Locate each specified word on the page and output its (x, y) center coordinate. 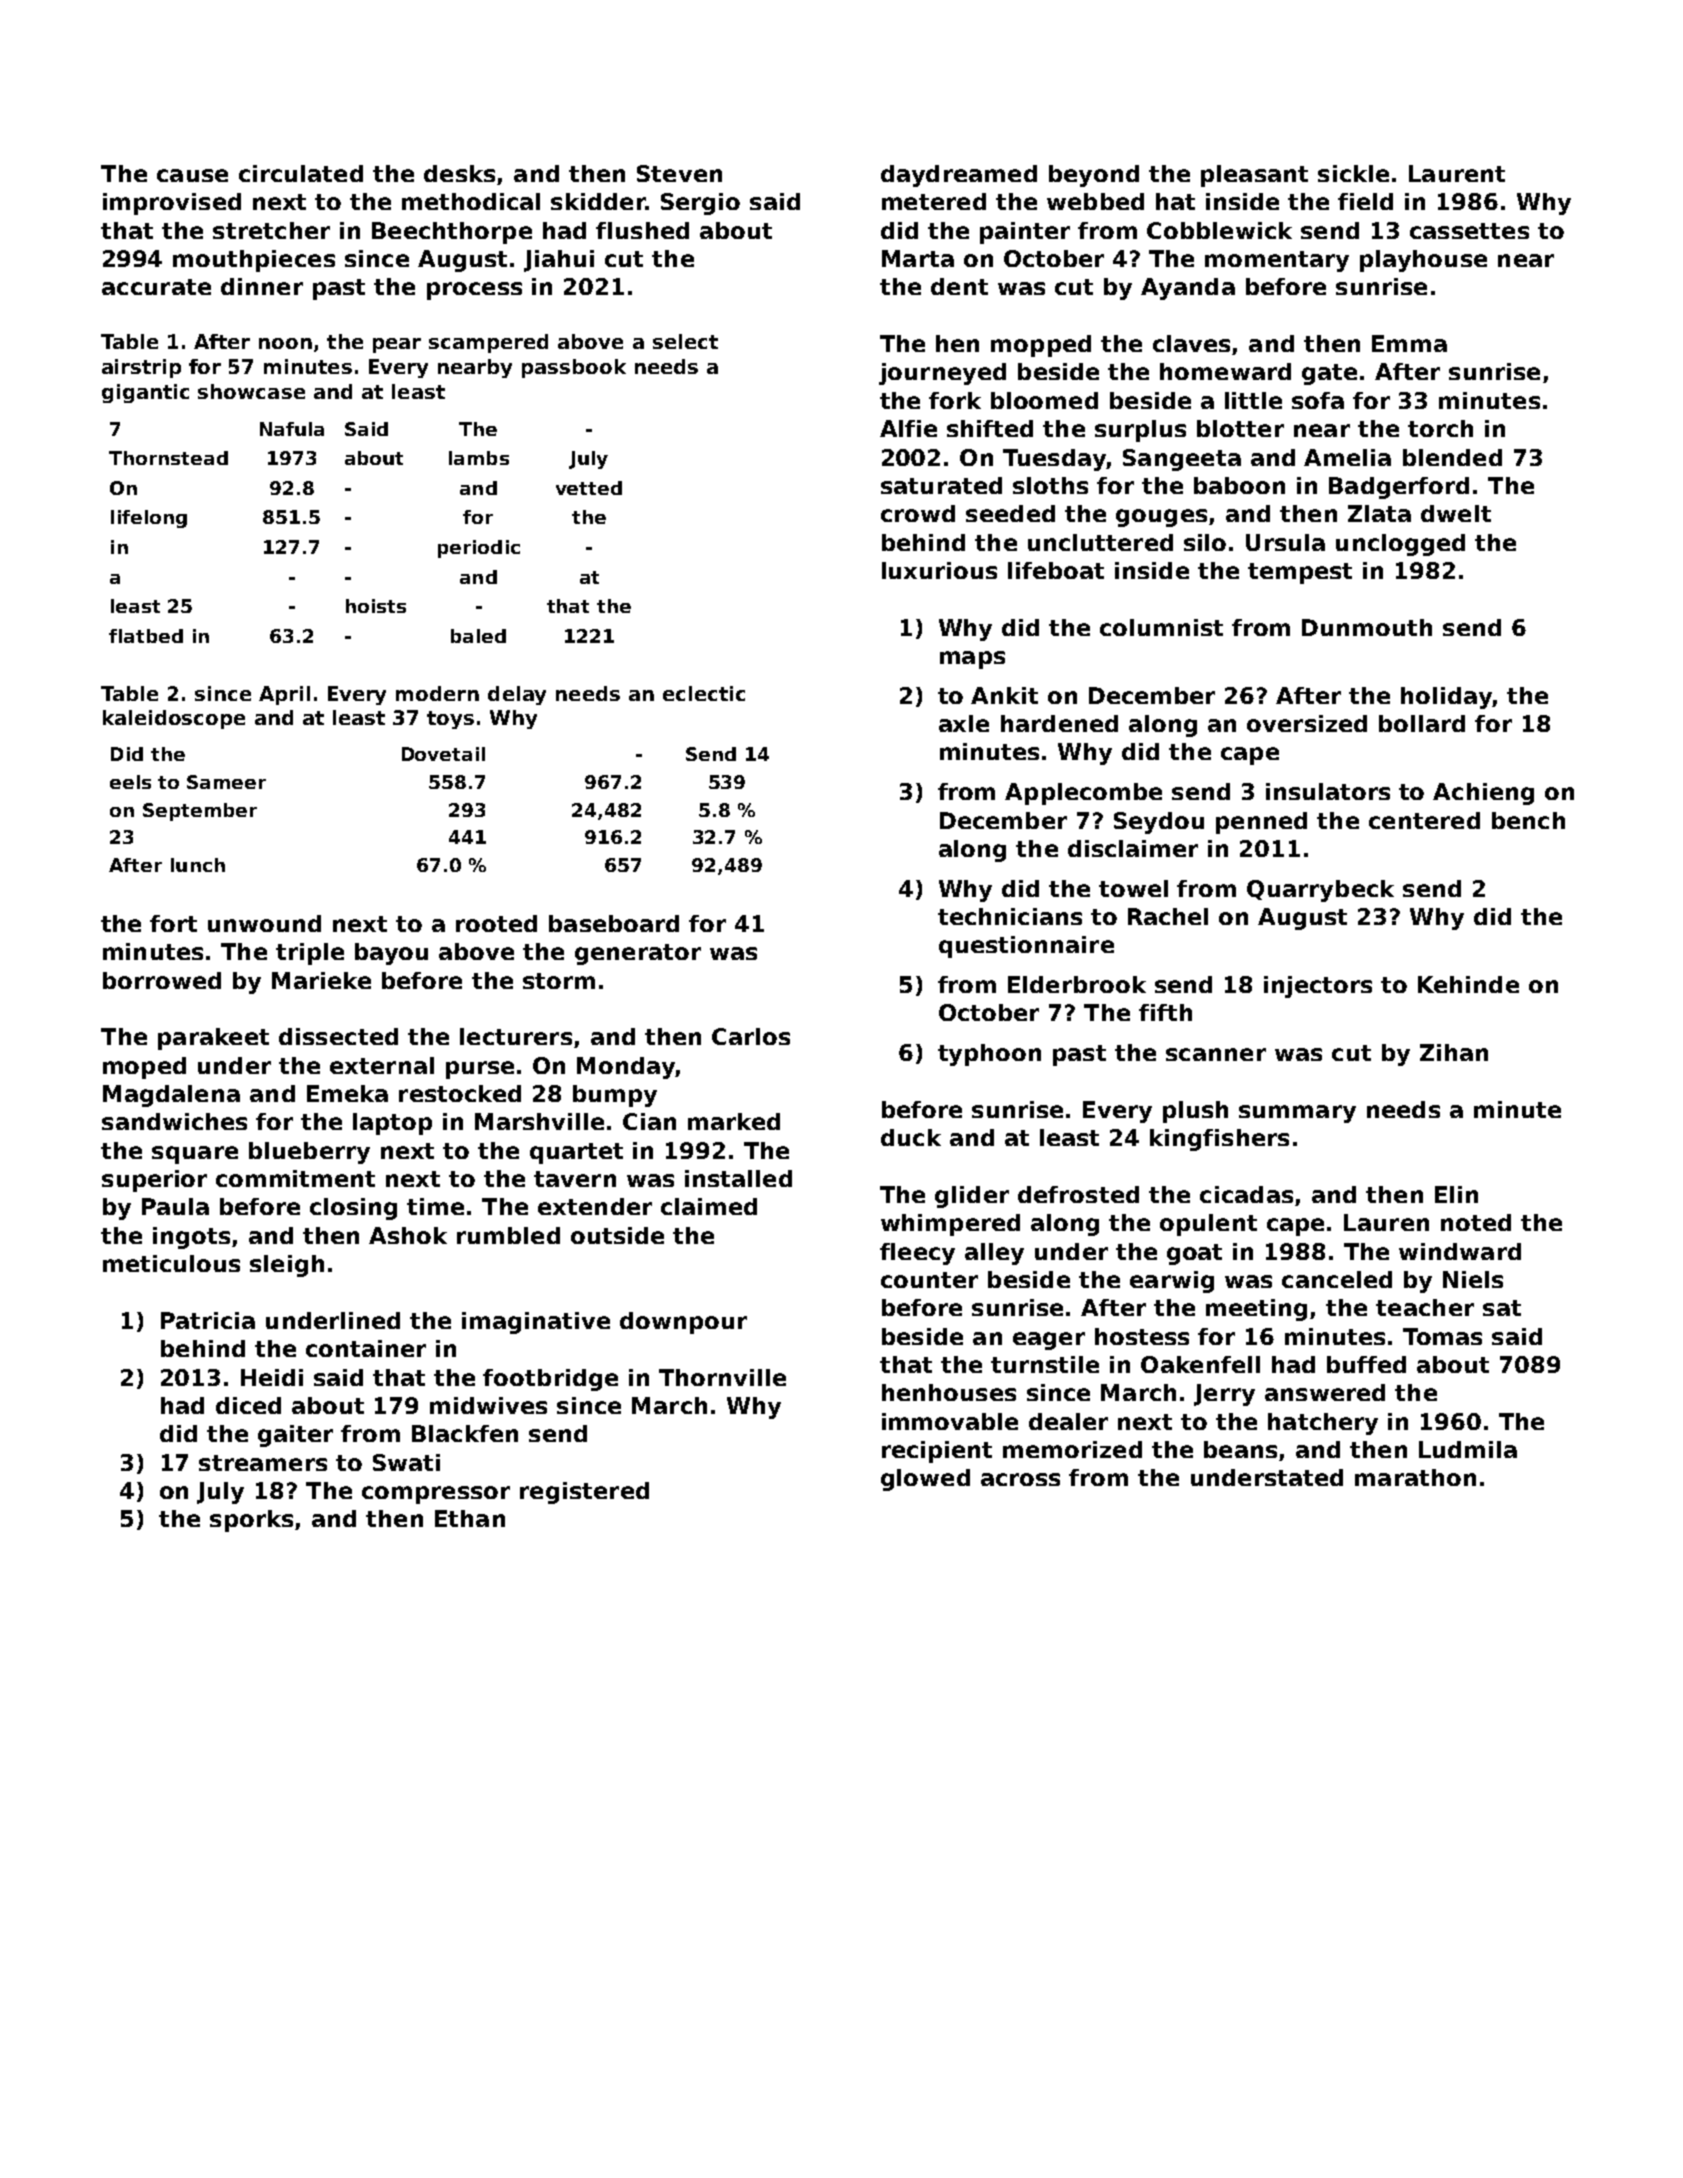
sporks (251, 1521)
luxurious (939, 570)
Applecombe (1083, 794)
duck (911, 1137)
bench (1528, 820)
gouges (1161, 518)
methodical (471, 201)
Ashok (408, 1235)
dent (959, 286)
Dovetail (443, 754)
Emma (1409, 343)
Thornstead (168, 458)
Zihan (1454, 1052)
